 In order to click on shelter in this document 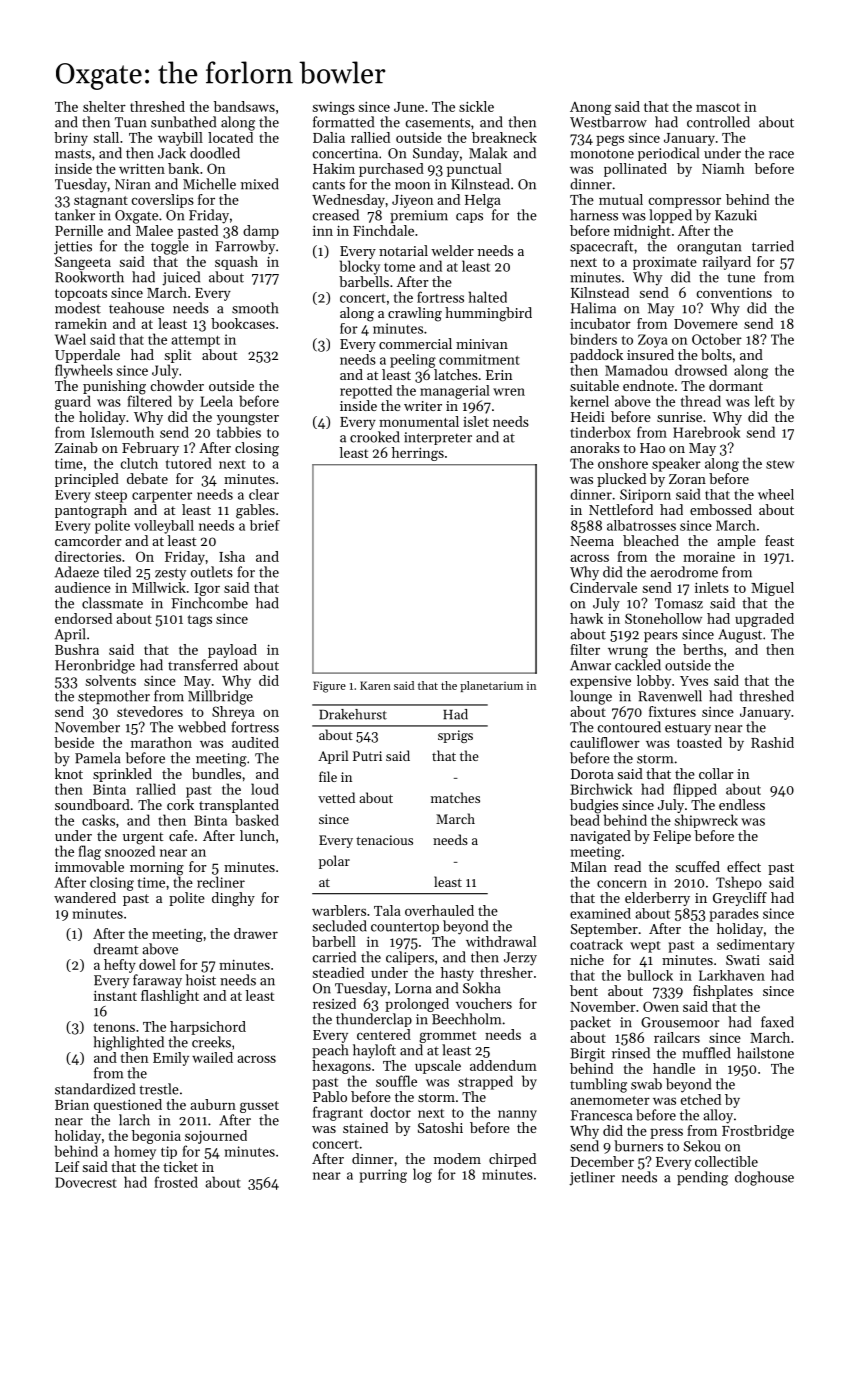, I will do `click(104, 106)`.
